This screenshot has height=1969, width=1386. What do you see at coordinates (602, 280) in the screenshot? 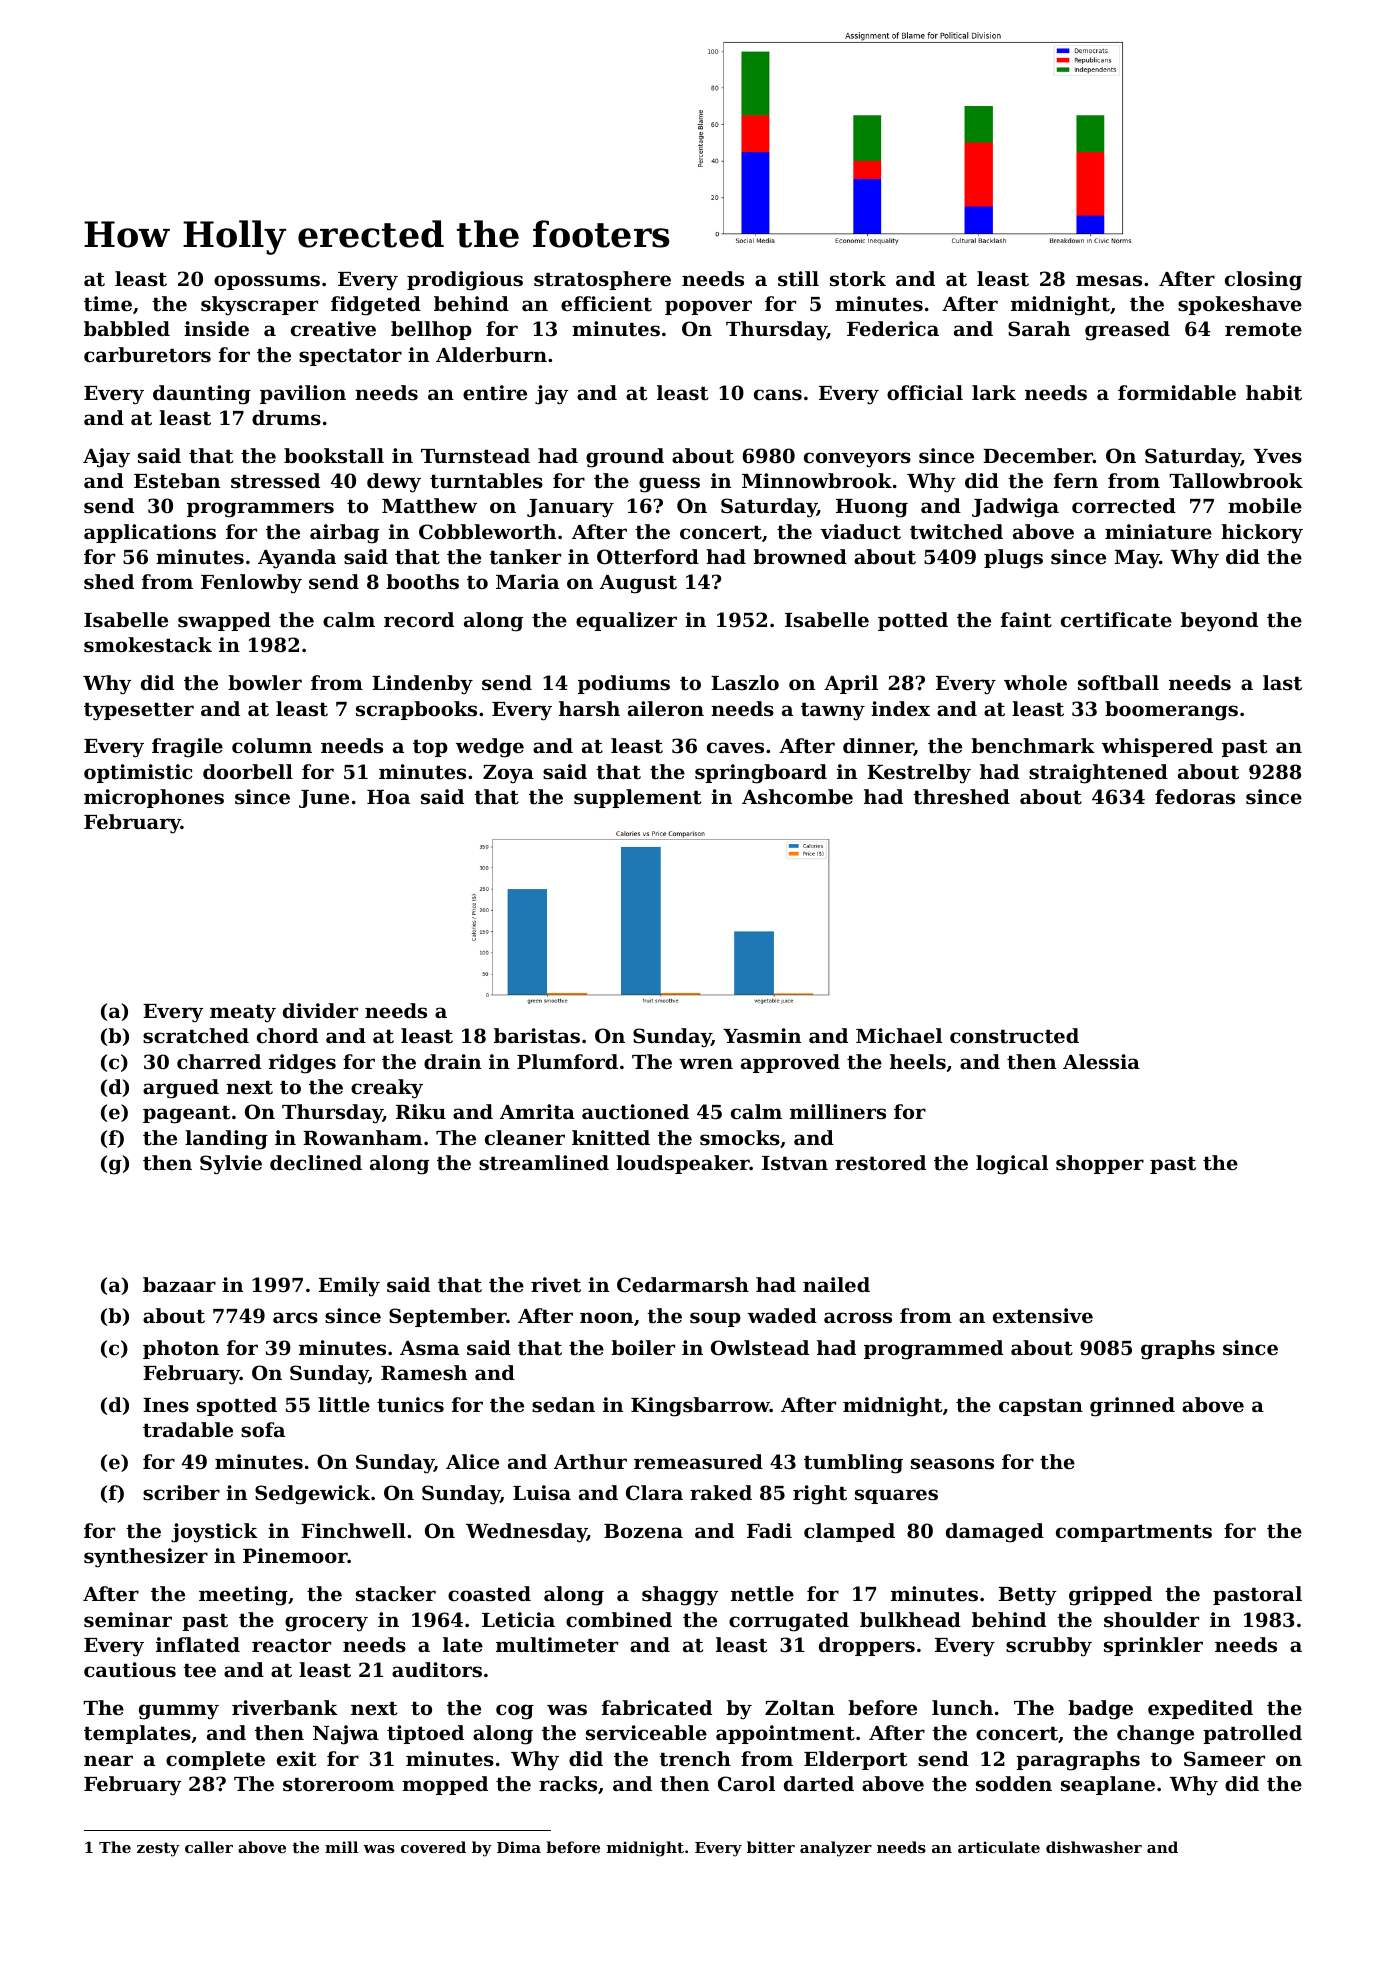
I see `stratosphere` at bounding box center [602, 280].
